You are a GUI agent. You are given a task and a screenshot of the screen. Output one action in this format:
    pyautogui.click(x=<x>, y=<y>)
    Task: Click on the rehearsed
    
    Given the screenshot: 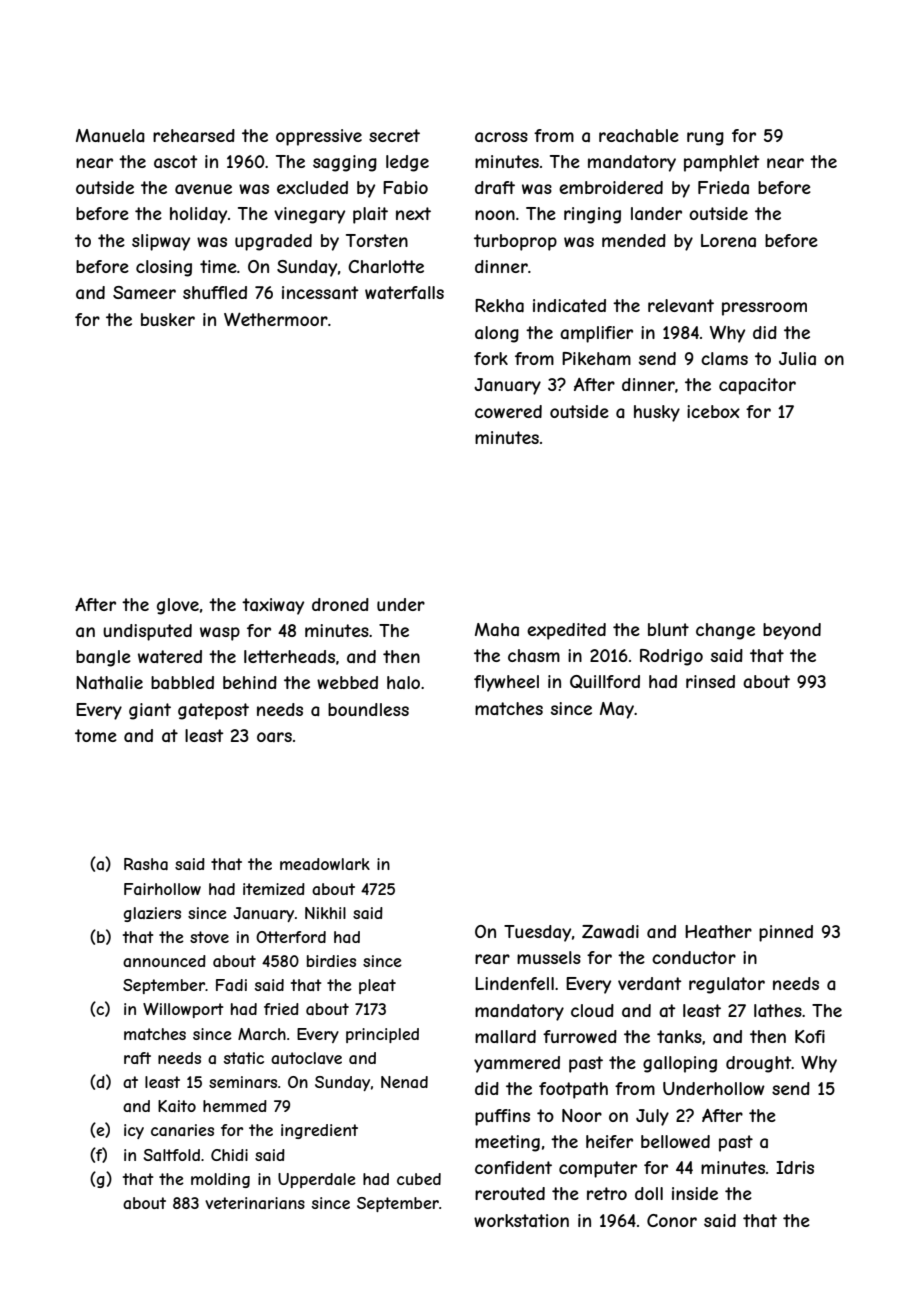 What is the action you would take?
    pyautogui.click(x=194, y=135)
